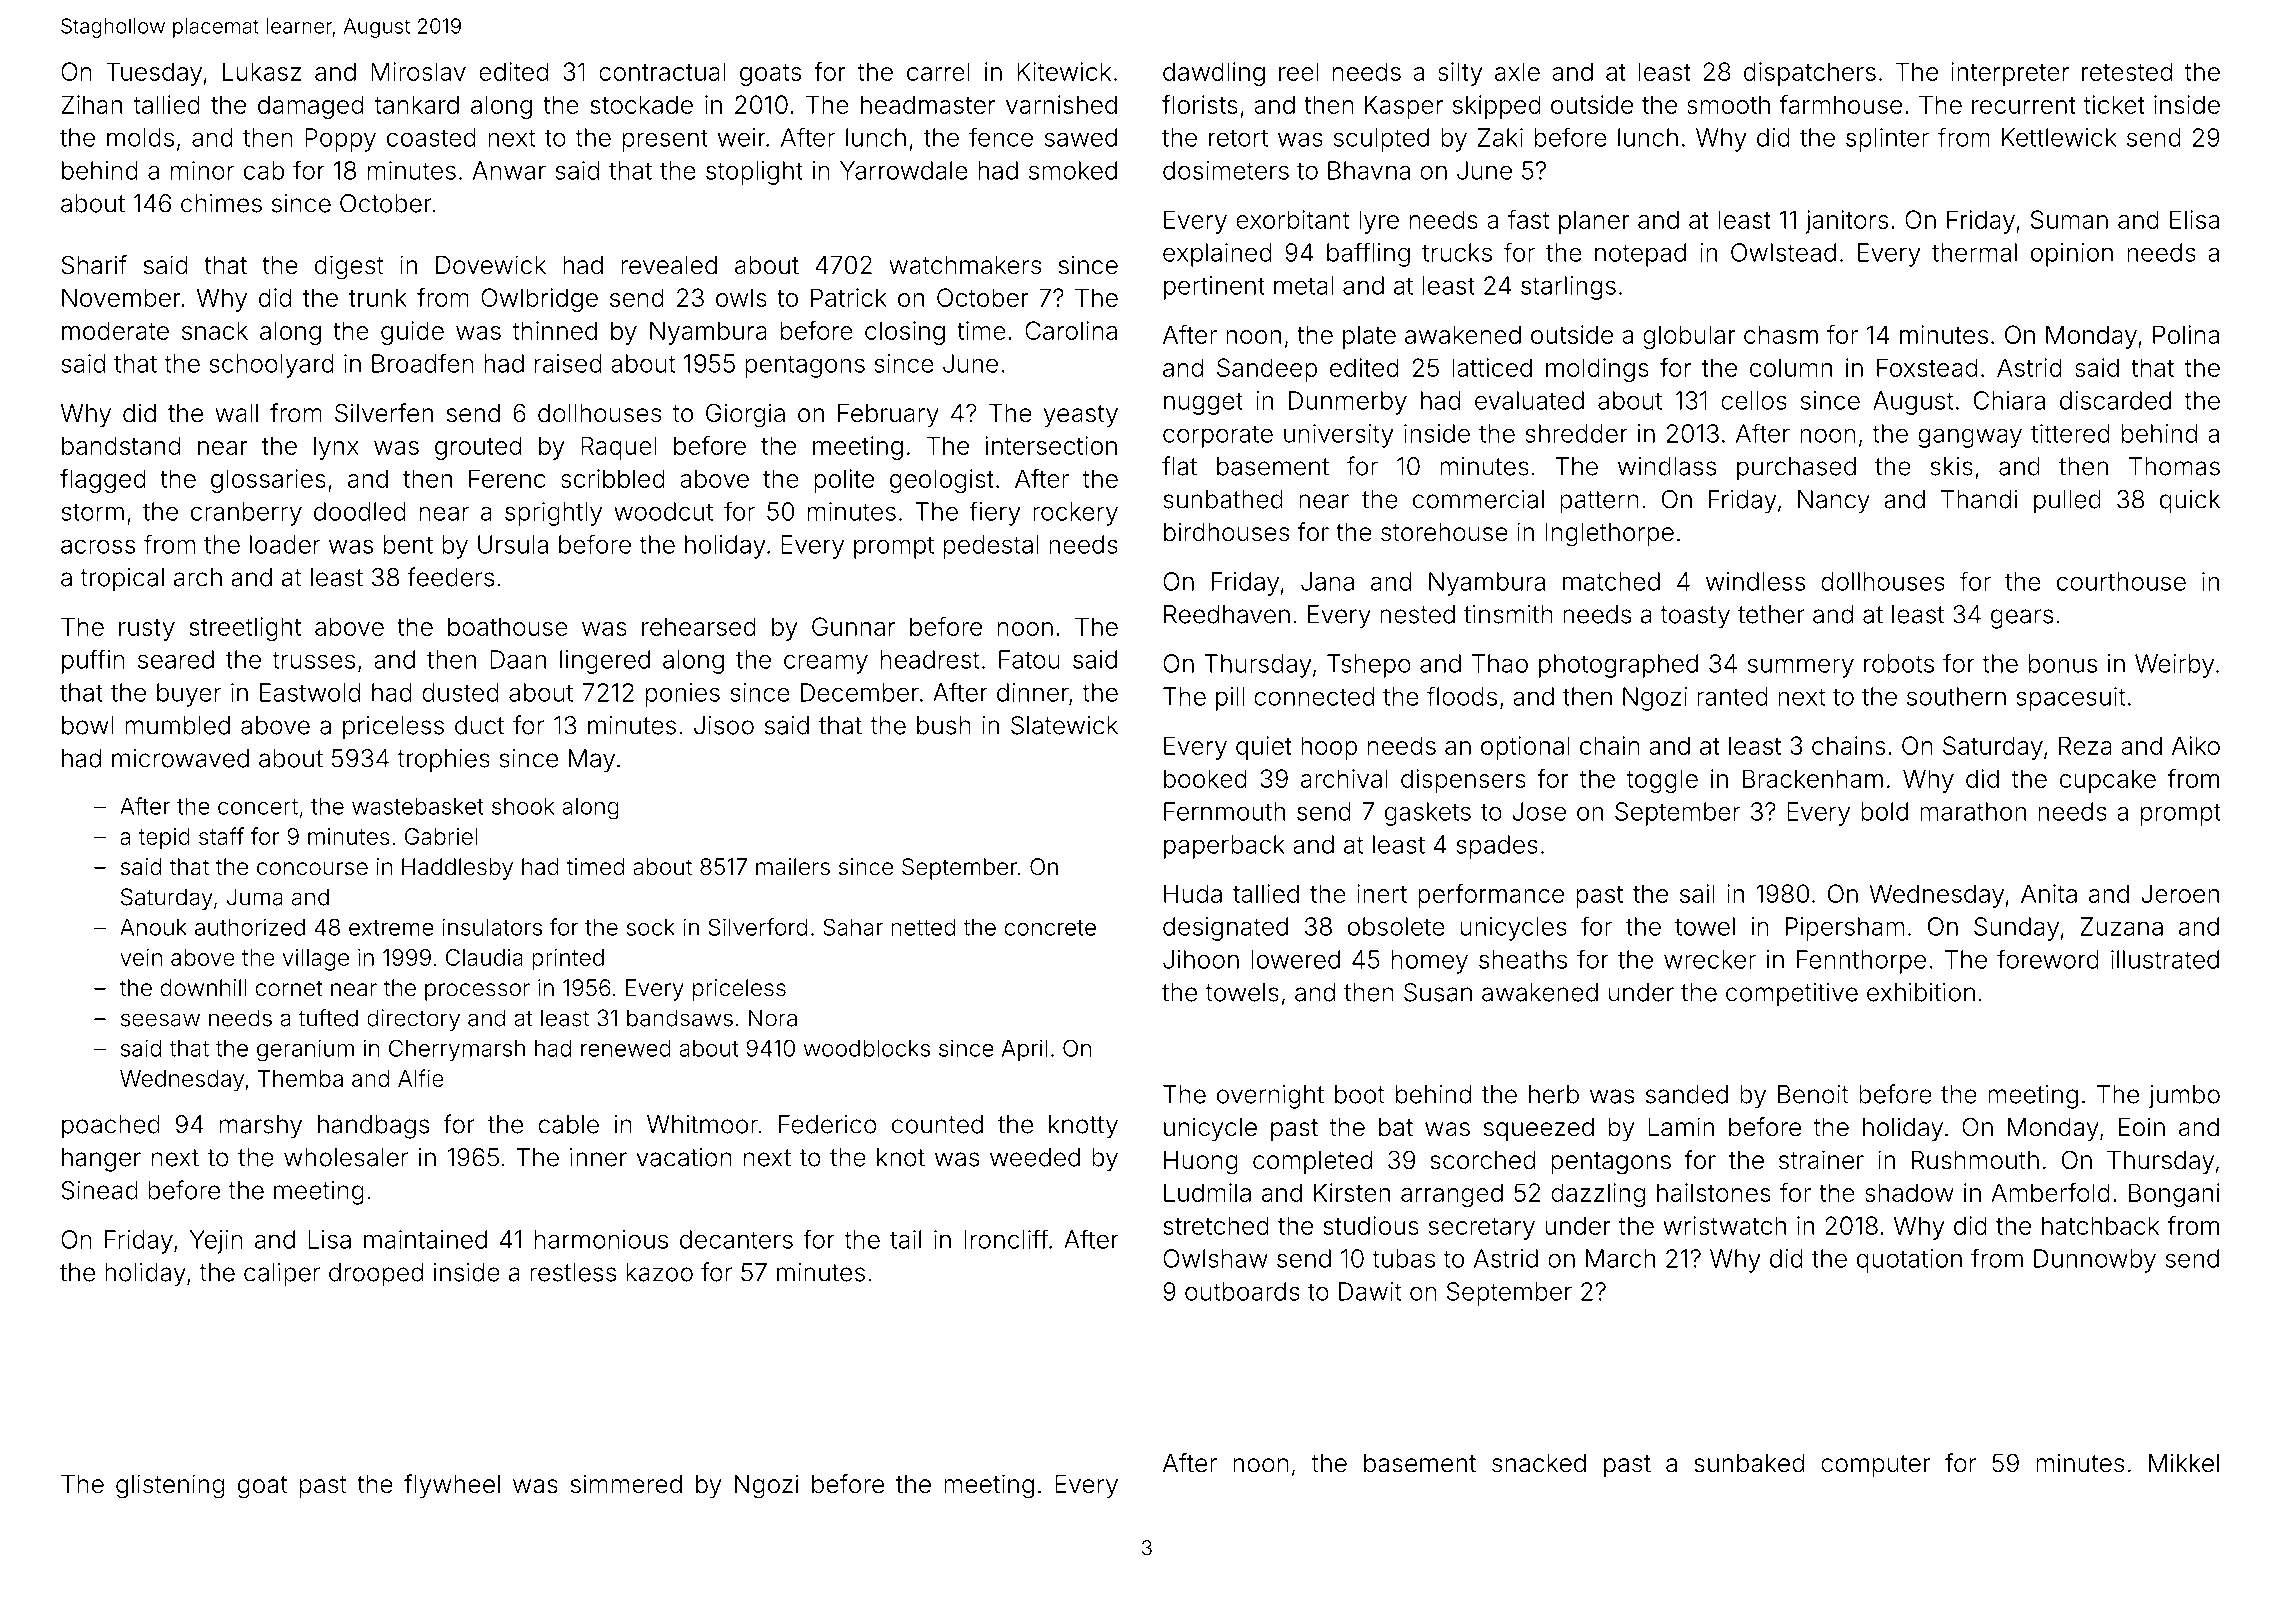 Image resolution: width=2281 pixels, height=1613 pixels. I want to click on molds, so click(140, 137).
